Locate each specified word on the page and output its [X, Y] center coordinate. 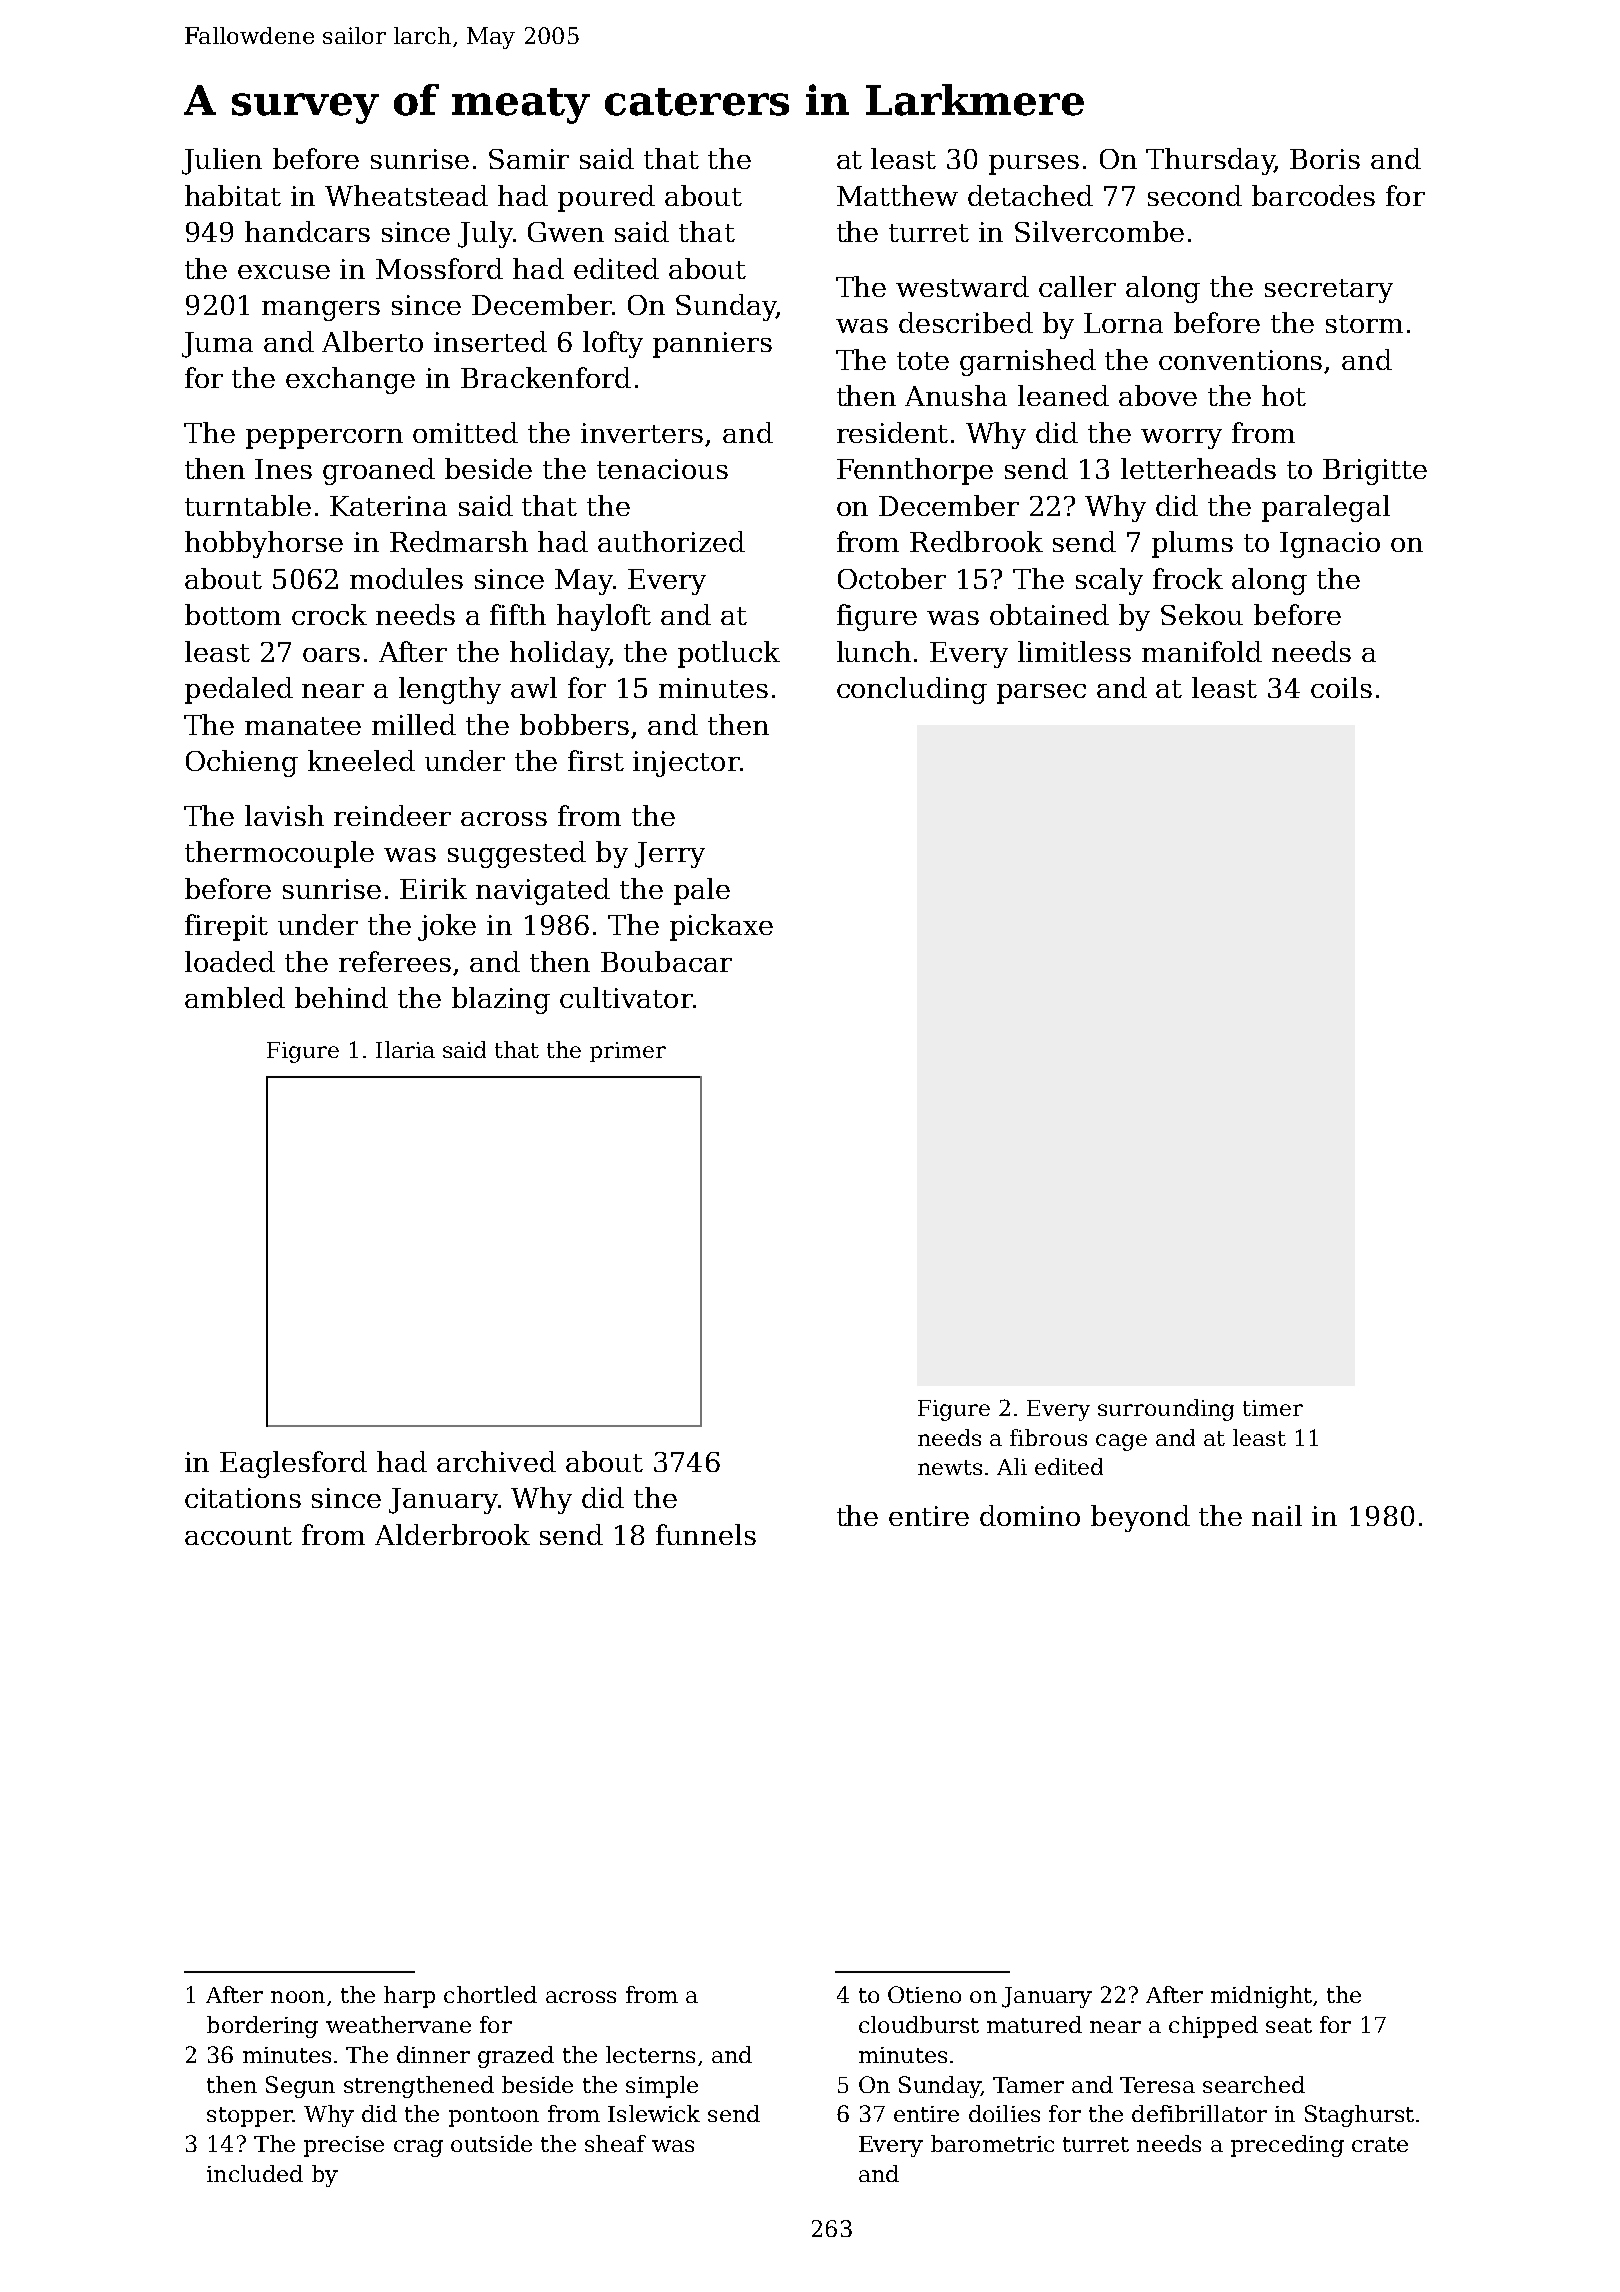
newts [950, 1467]
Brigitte [1375, 472]
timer [1273, 1408]
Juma [217, 345]
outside [491, 2143]
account [238, 1536]
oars [331, 655]
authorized [671, 541]
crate [1380, 2144]
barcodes [1313, 195]
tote [923, 361]
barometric [992, 2143]
